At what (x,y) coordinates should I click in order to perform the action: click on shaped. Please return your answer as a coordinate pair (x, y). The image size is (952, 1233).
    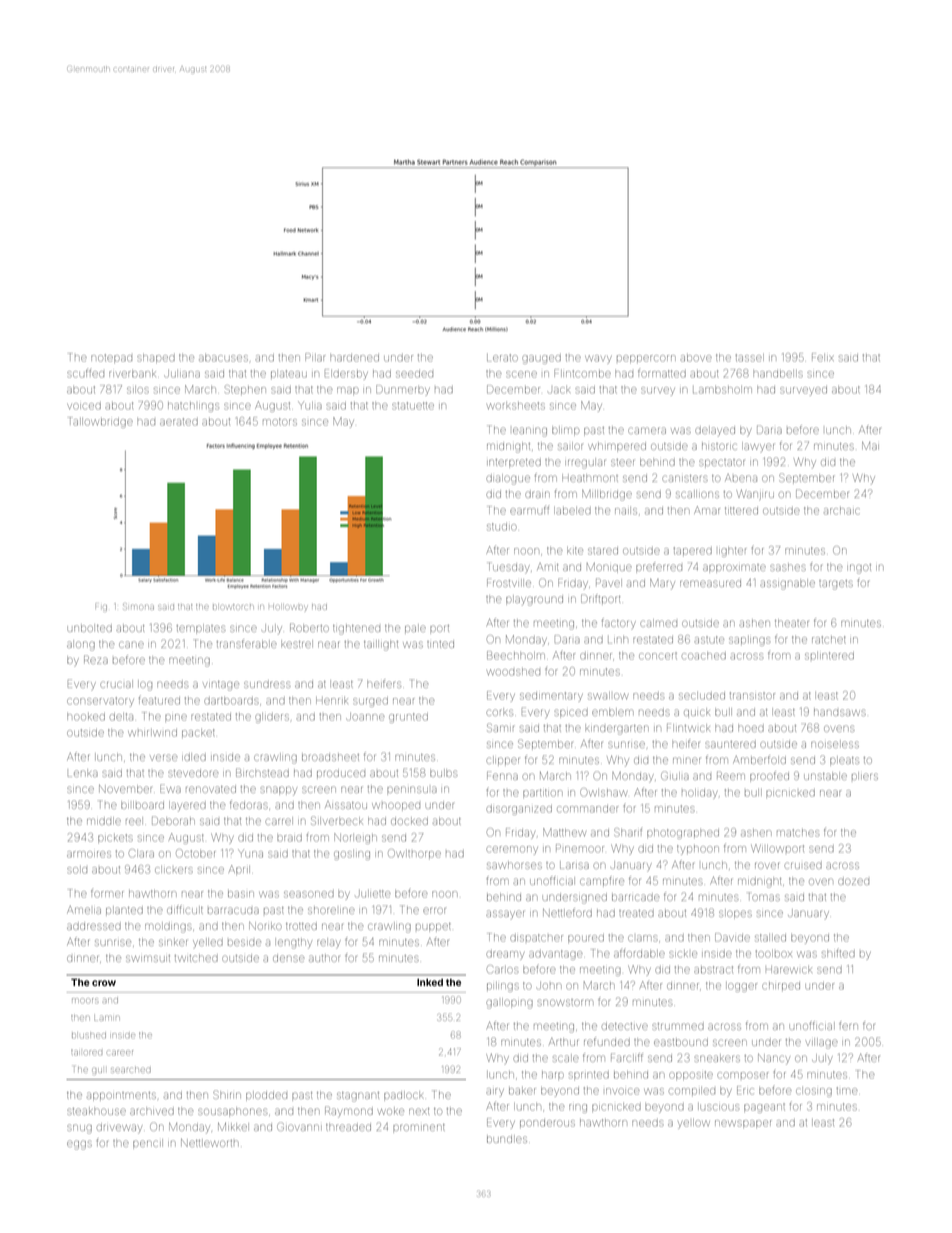
    Looking at the image, I should click on (156, 359).
